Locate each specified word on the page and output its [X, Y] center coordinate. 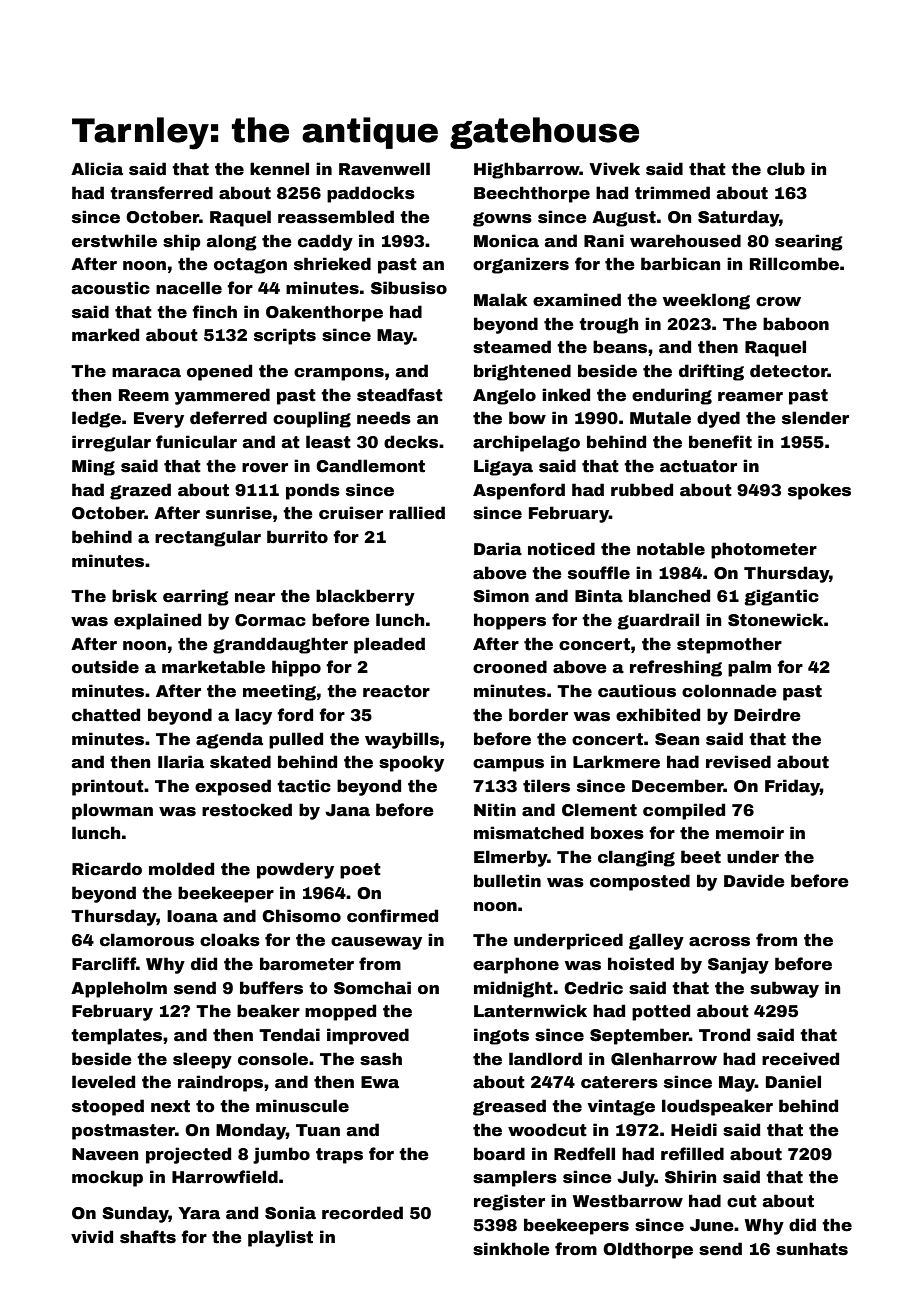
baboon [796, 324]
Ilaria [181, 762]
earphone [516, 965]
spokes [819, 491]
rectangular [208, 538]
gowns [502, 219]
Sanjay [738, 965]
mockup [107, 1178]
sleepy [202, 1060]
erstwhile [114, 241]
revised [738, 762]
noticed [561, 549]
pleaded [389, 645]
